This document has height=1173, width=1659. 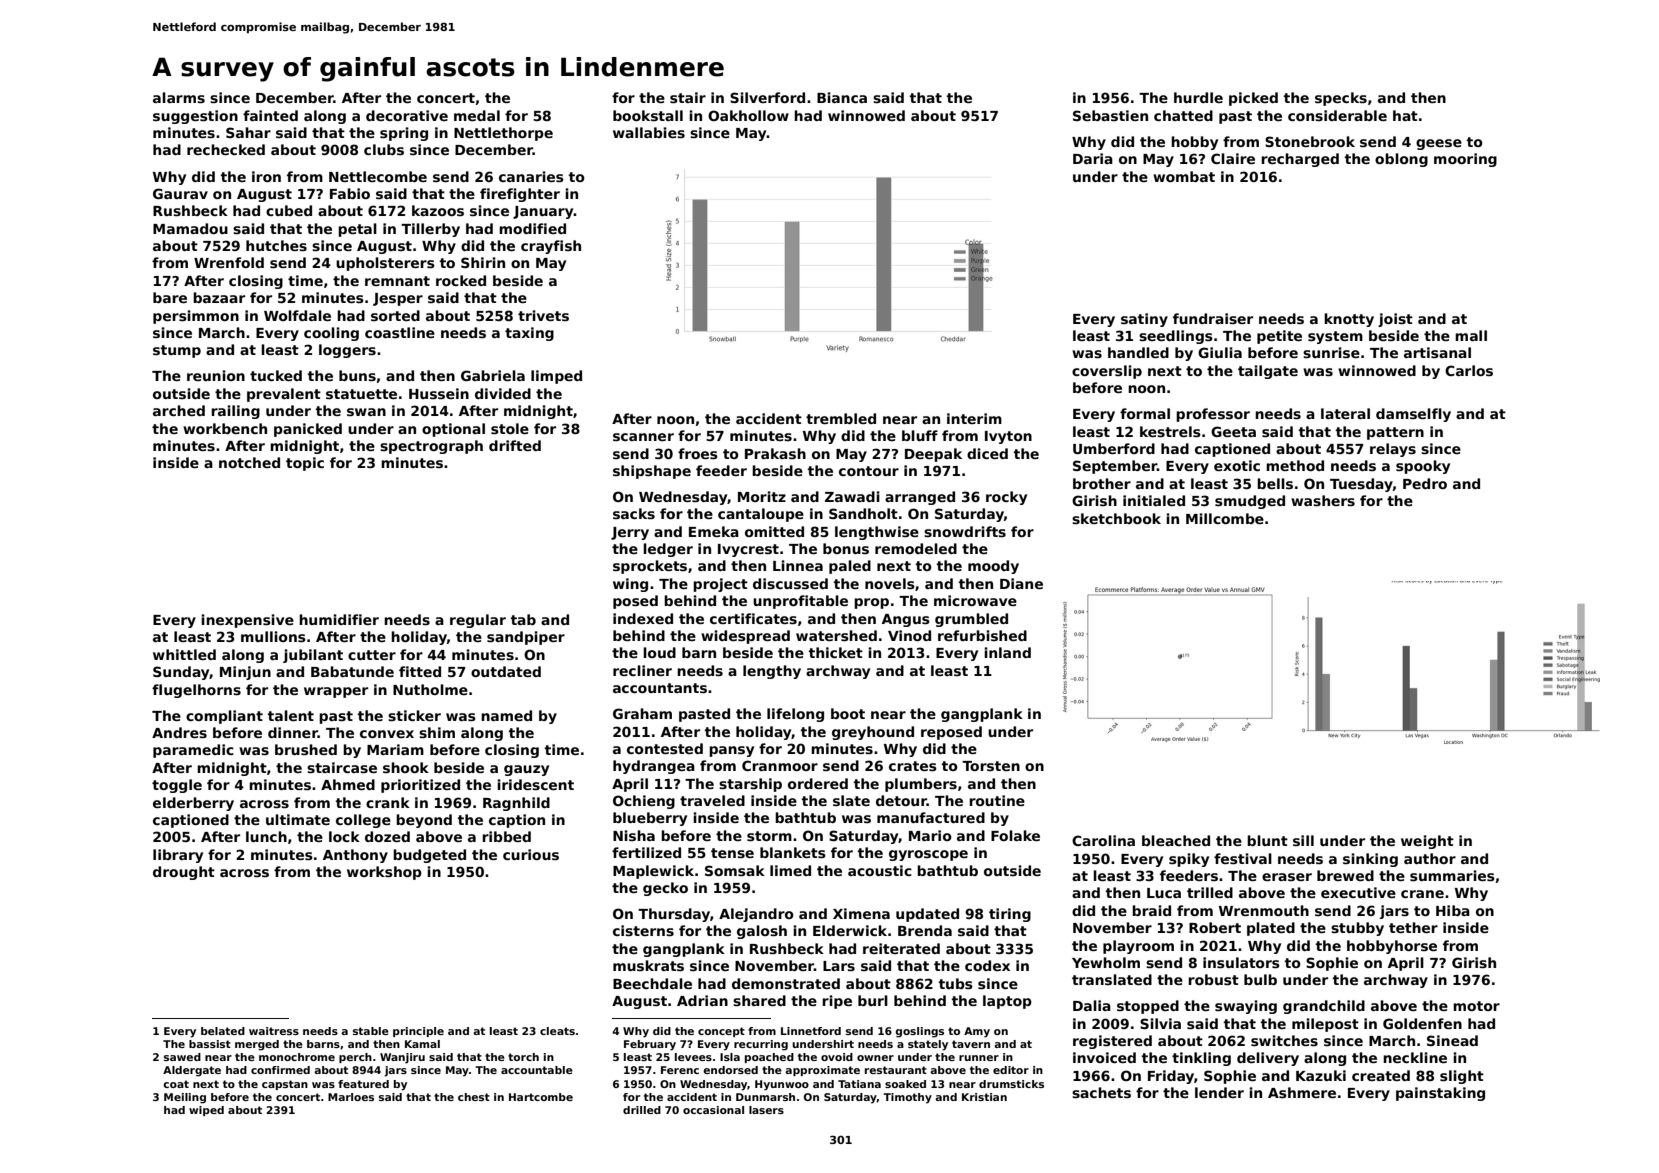 I want to click on talent, so click(x=291, y=715).
